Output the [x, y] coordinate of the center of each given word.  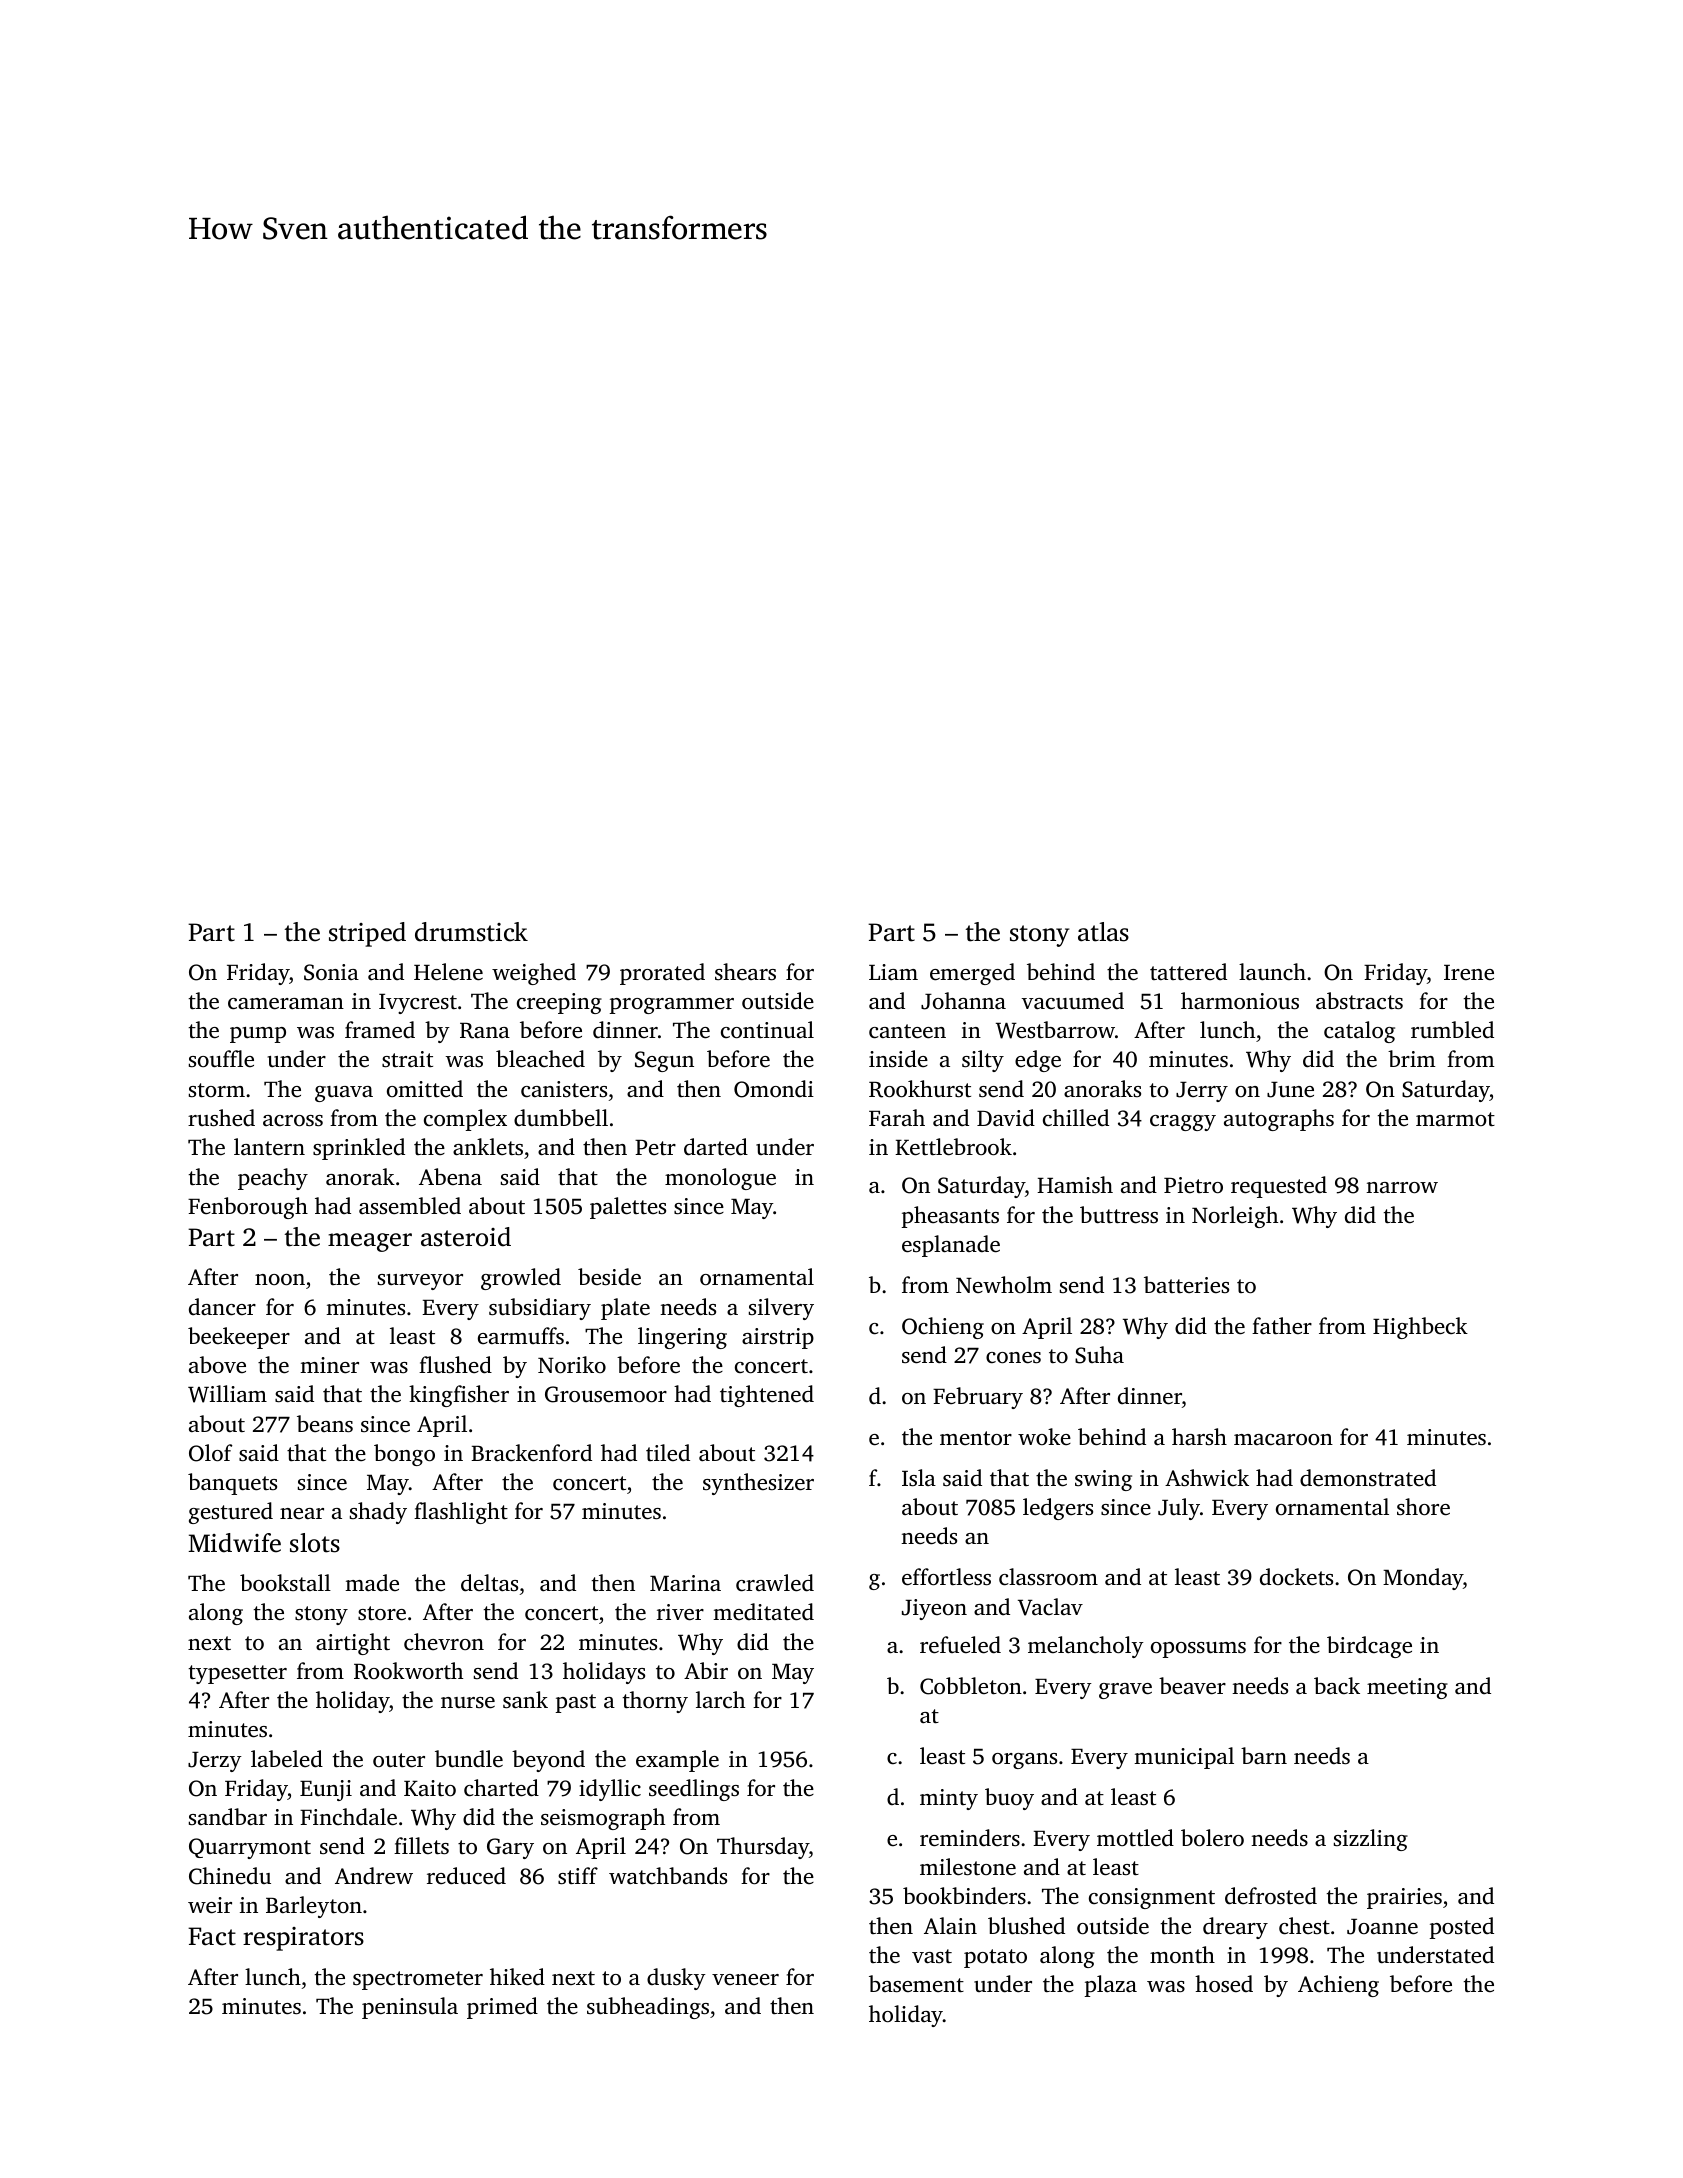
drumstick [471, 932]
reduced [466, 1876]
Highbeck [1420, 1328]
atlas [1103, 932]
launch [1272, 972]
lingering [682, 1338]
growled [521, 1279]
